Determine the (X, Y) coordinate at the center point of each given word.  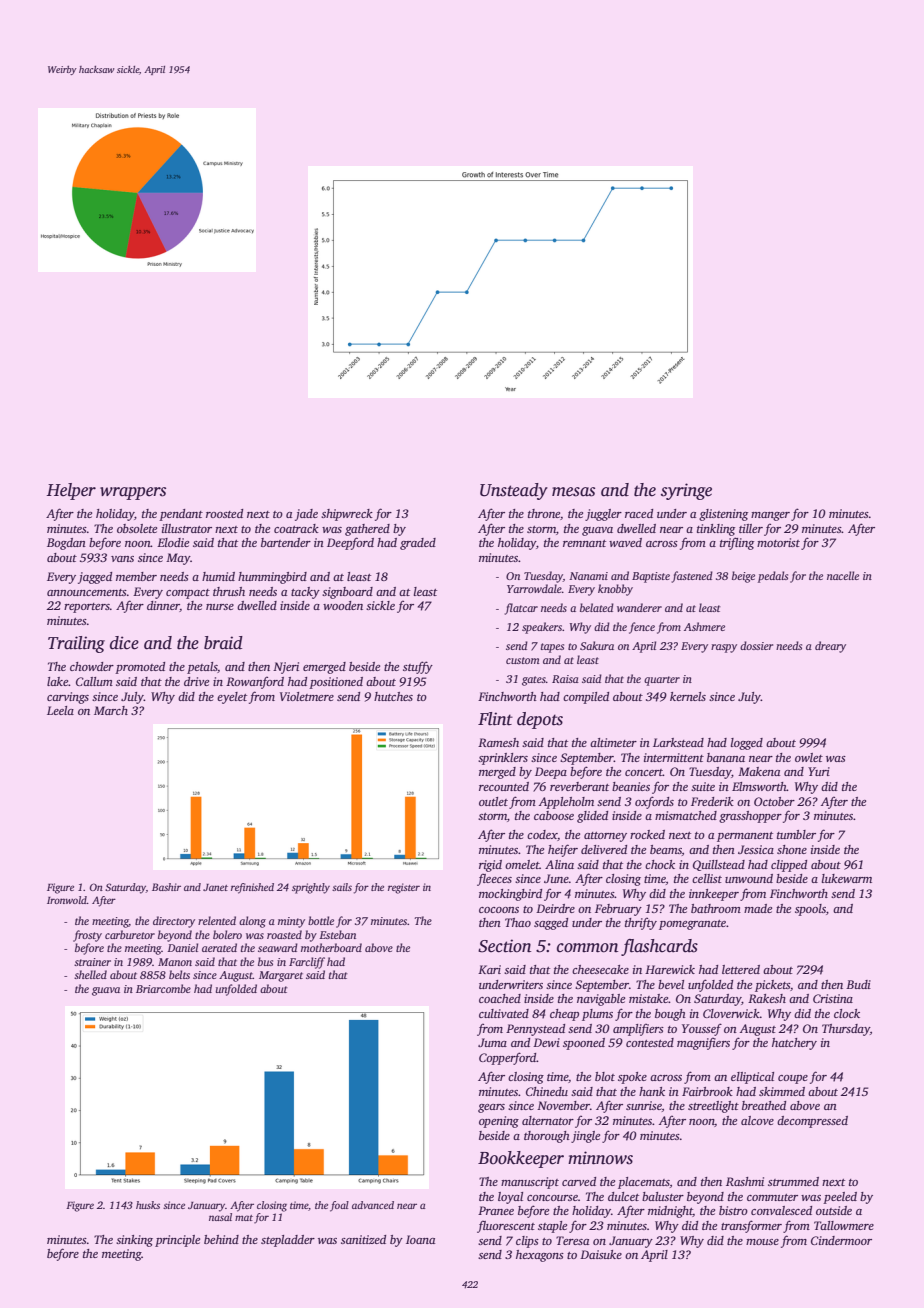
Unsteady (514, 491)
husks (148, 1205)
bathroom (716, 908)
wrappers (133, 493)
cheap (564, 1015)
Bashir (166, 887)
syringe (686, 491)
